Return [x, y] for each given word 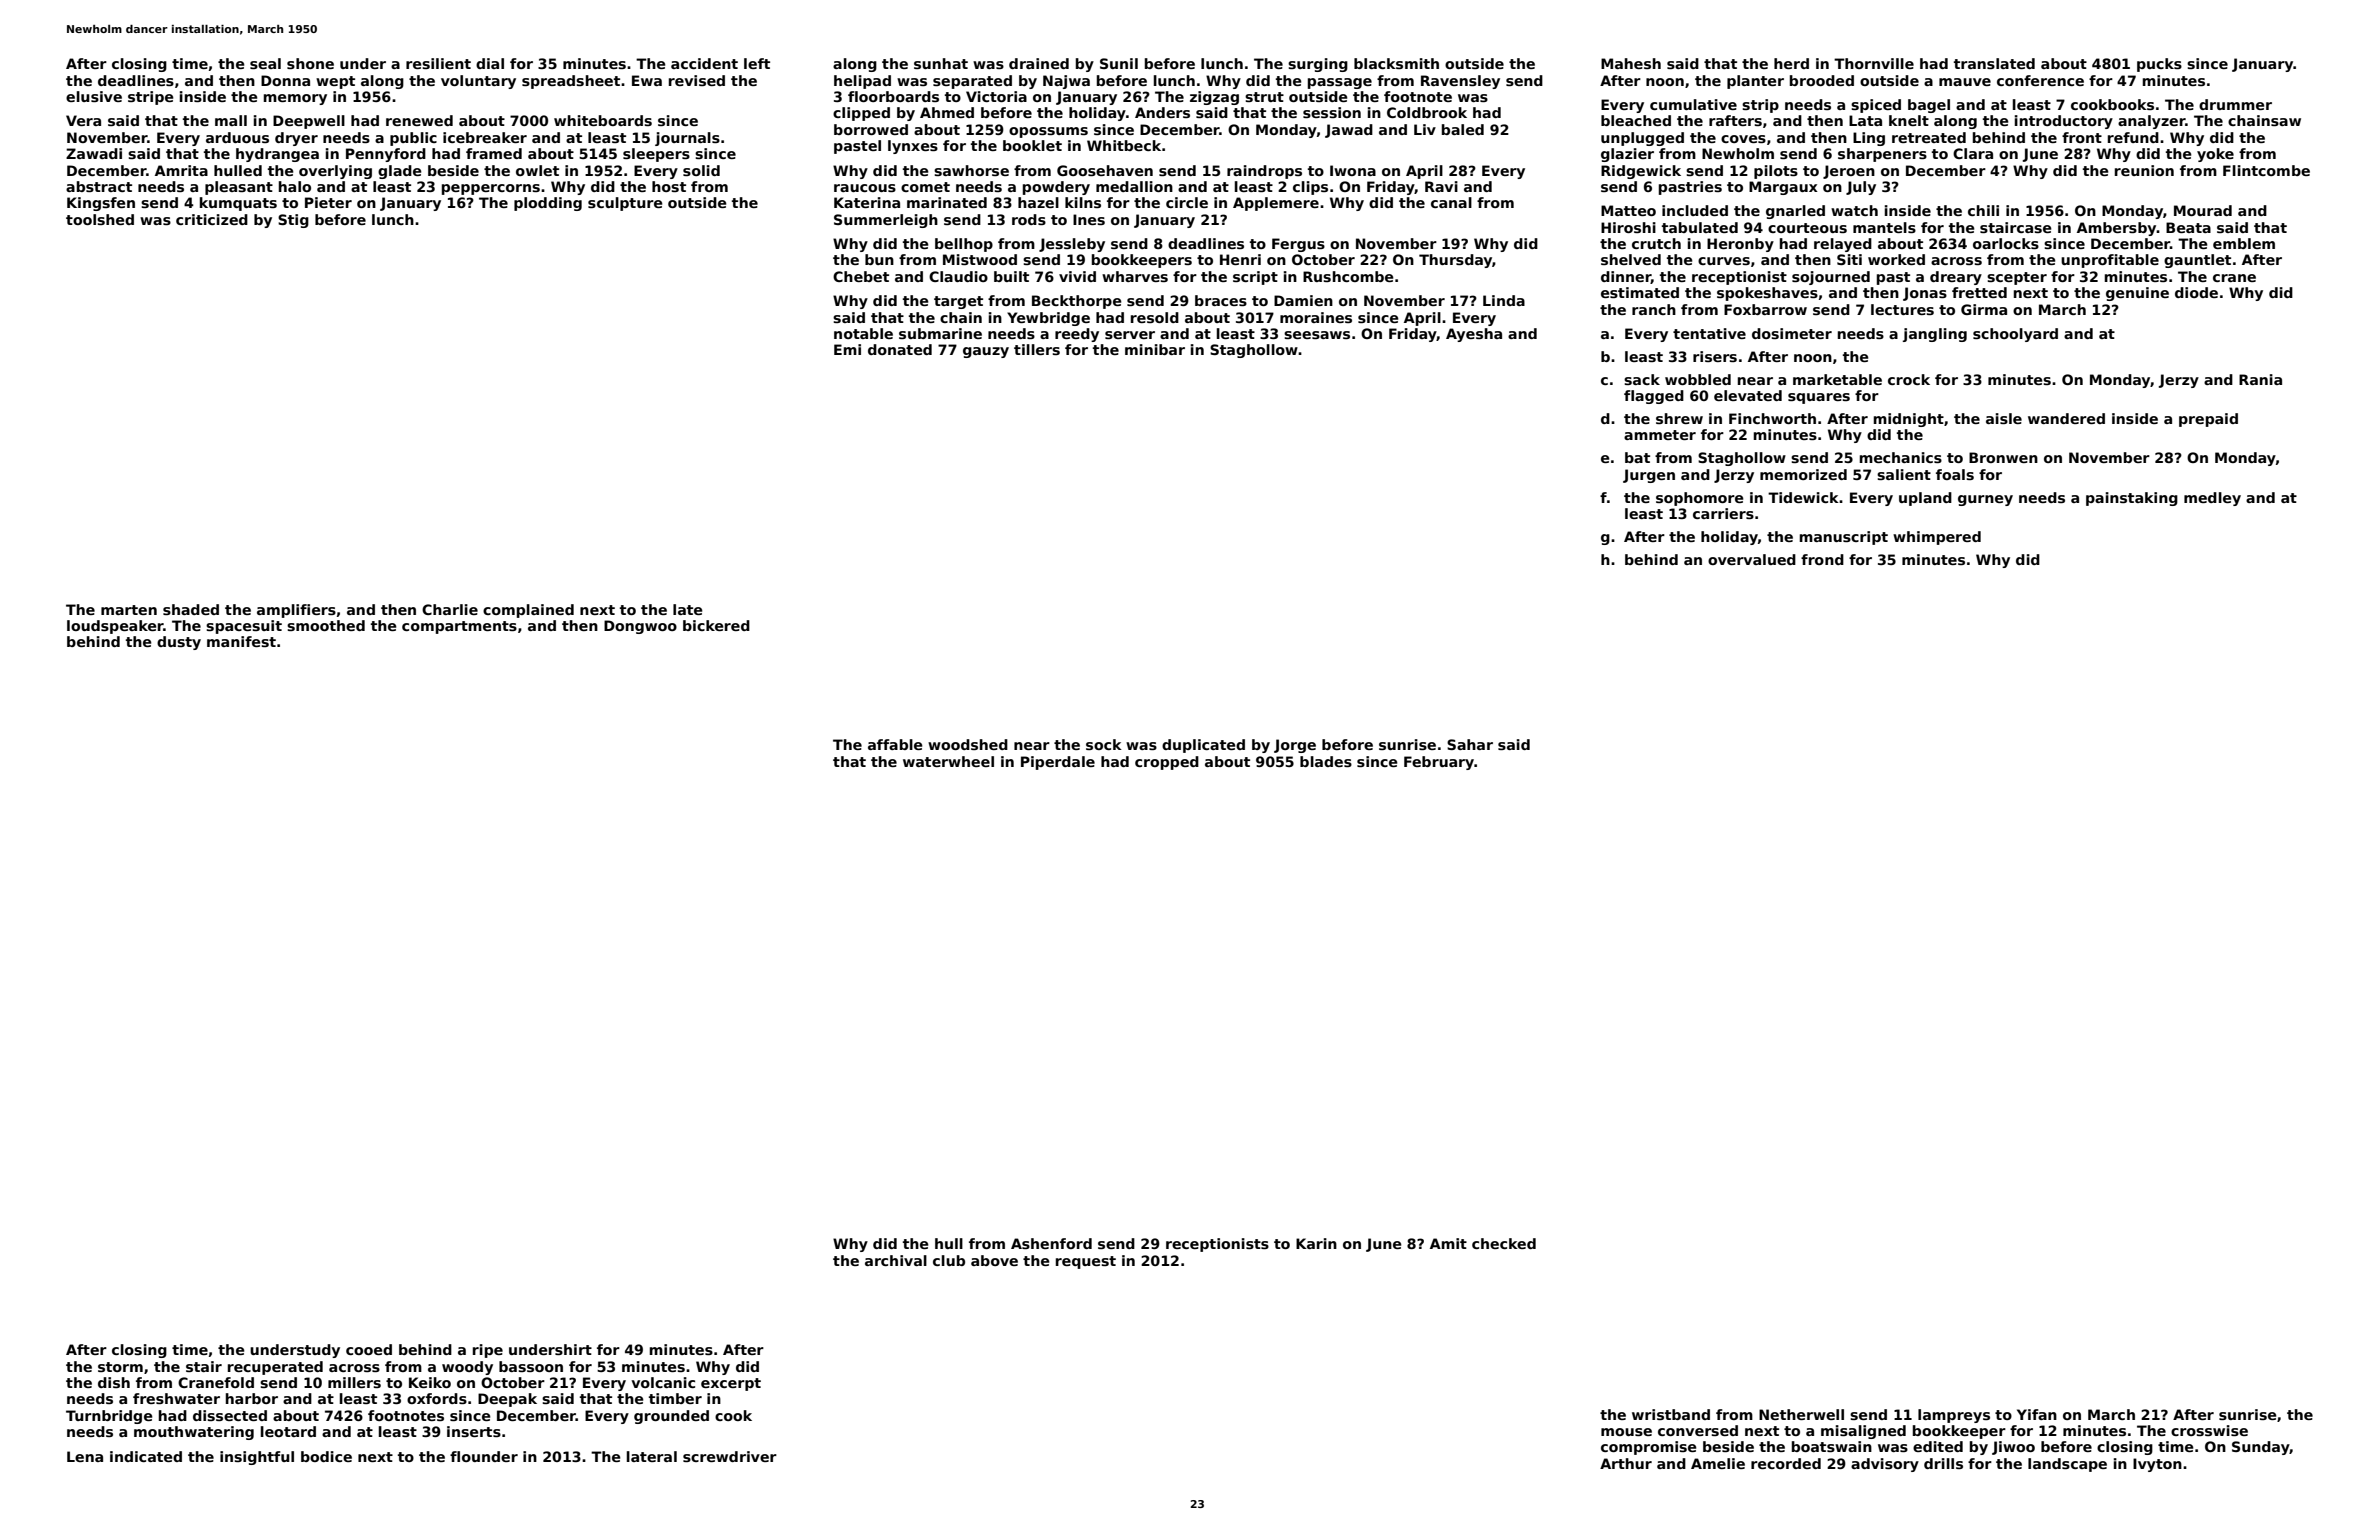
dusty [179, 643]
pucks [2159, 65]
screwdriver [730, 1456]
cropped [1167, 763]
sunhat [941, 63]
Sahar [1470, 744]
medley [2212, 499]
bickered [716, 625]
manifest [241, 641]
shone [310, 63]
